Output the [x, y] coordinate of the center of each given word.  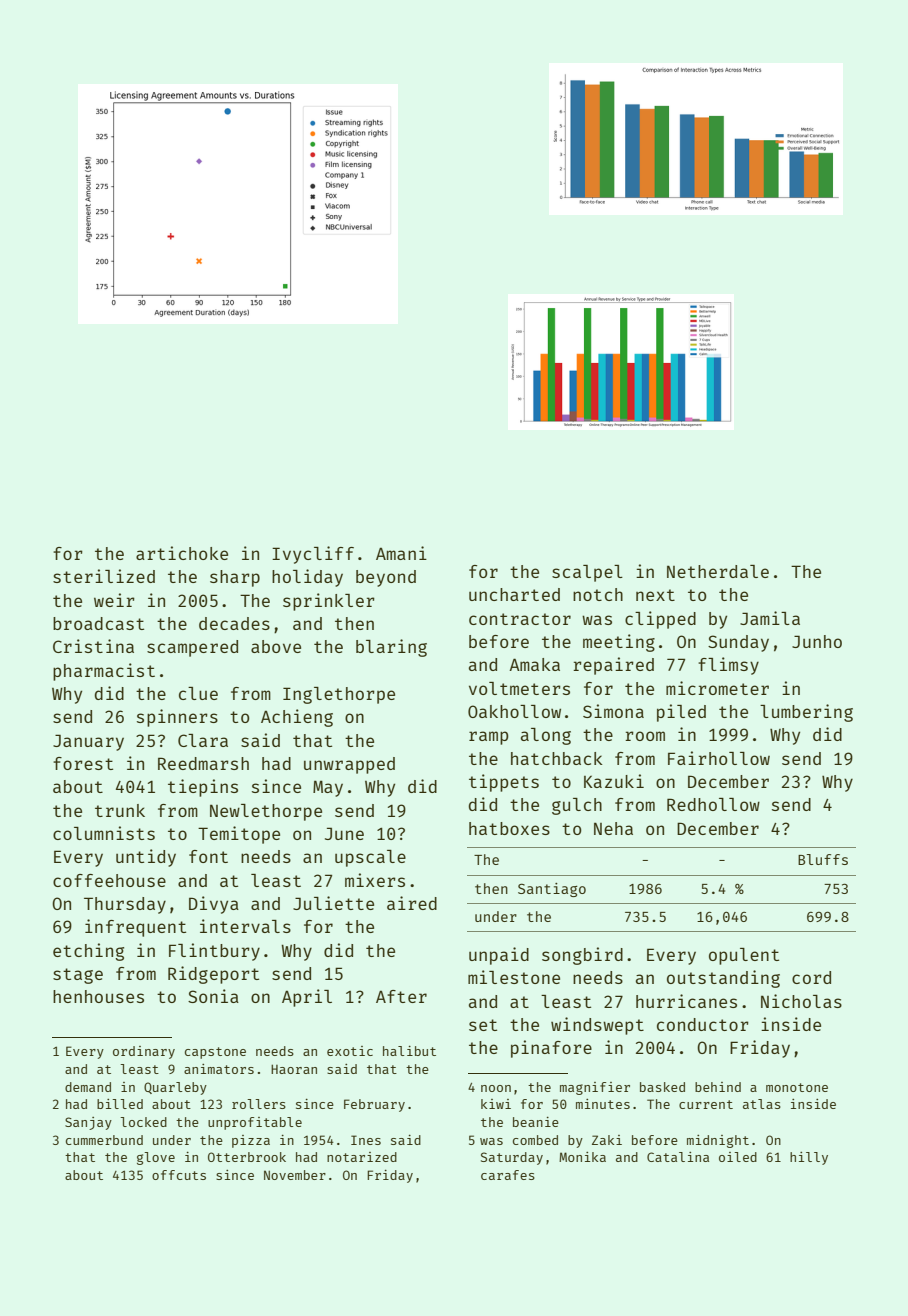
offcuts [179, 1175]
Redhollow [713, 804]
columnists [104, 833]
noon [496, 1088]
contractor [520, 619]
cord [811, 977]
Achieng [297, 718]
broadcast [98, 623]
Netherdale [718, 571]
